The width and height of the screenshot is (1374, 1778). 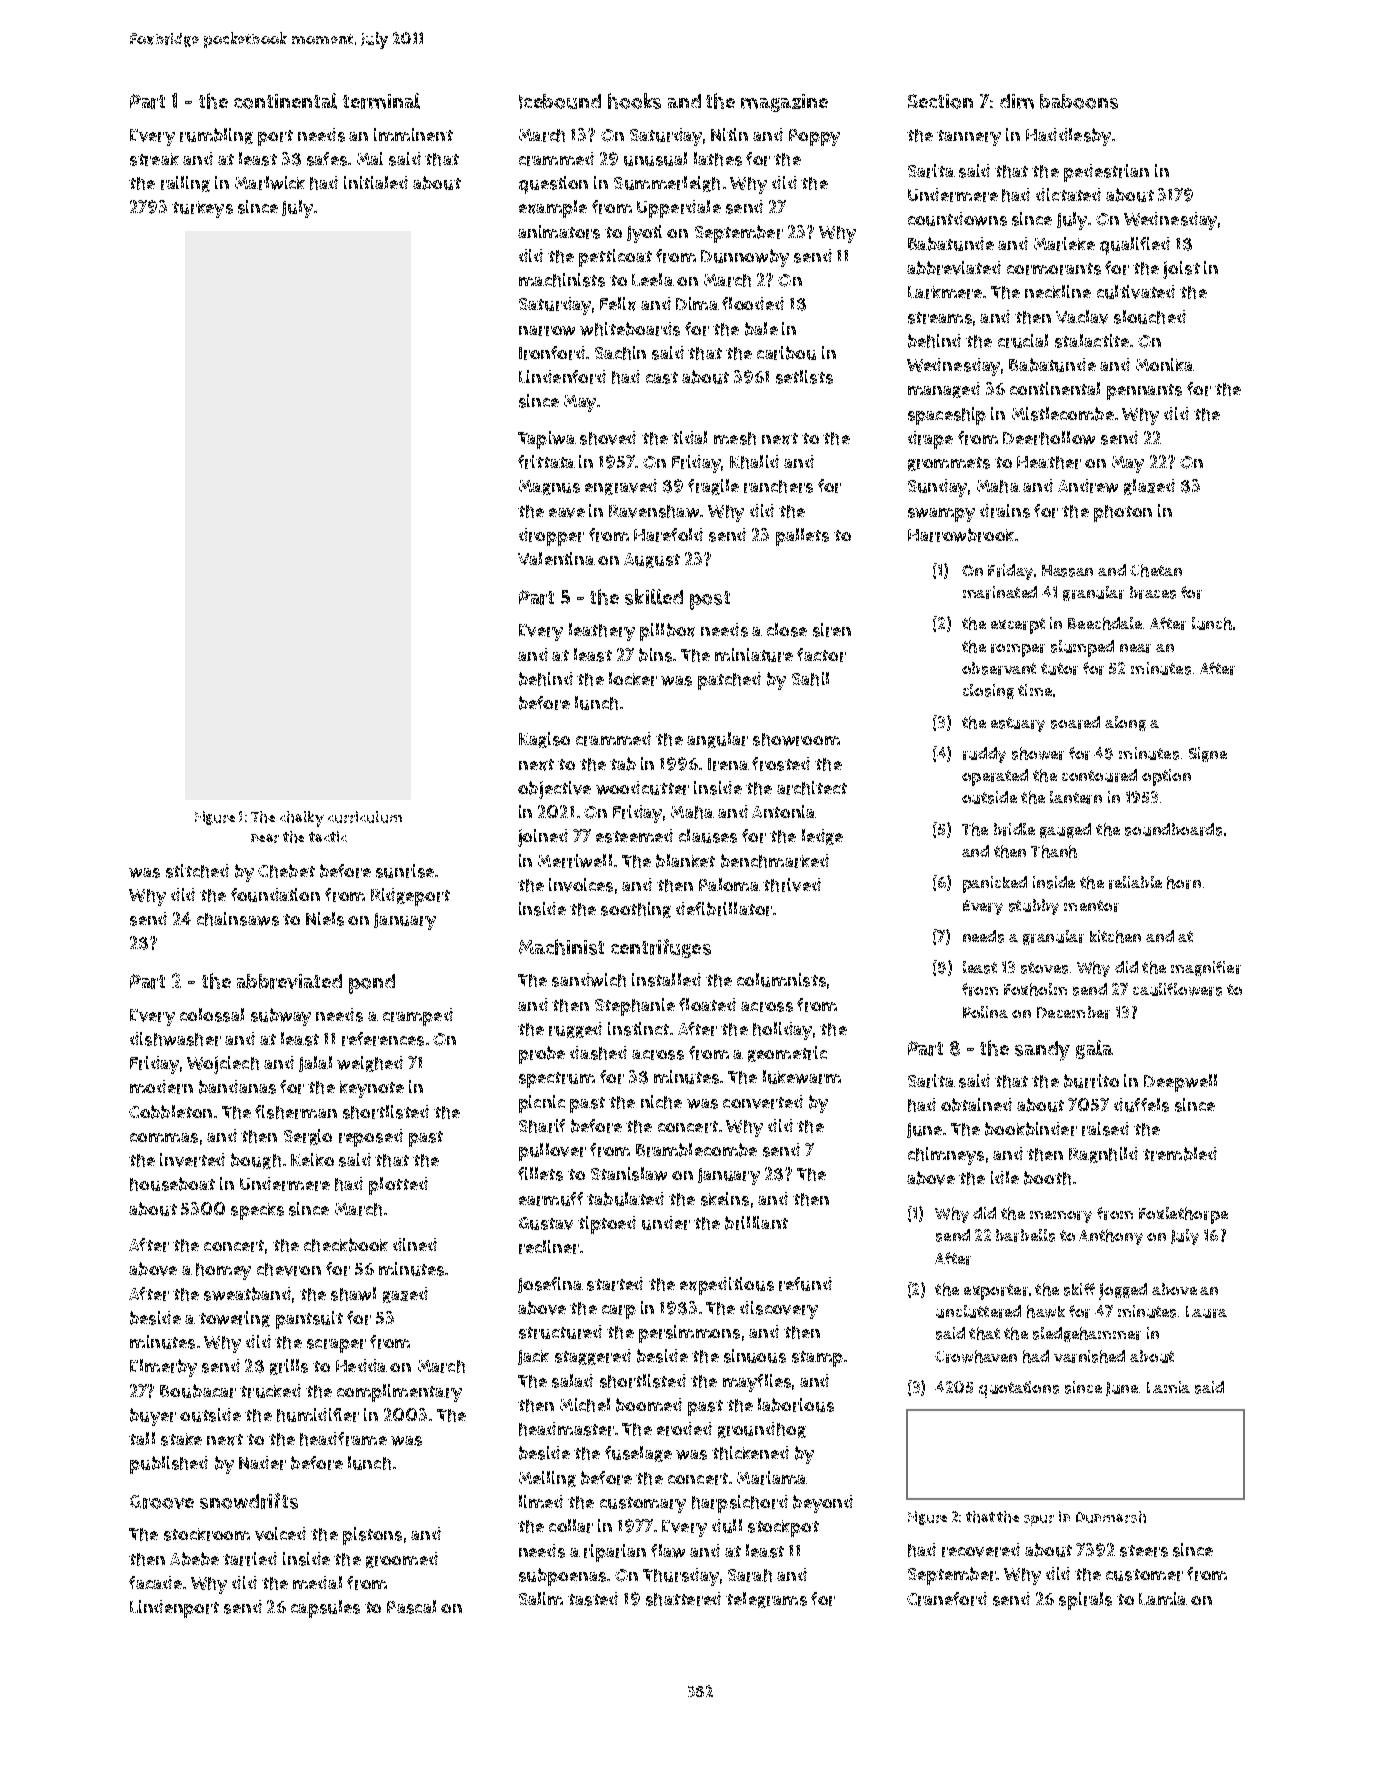 What do you see at coordinates (753, 303) in the screenshot?
I see `flooded` at bounding box center [753, 303].
